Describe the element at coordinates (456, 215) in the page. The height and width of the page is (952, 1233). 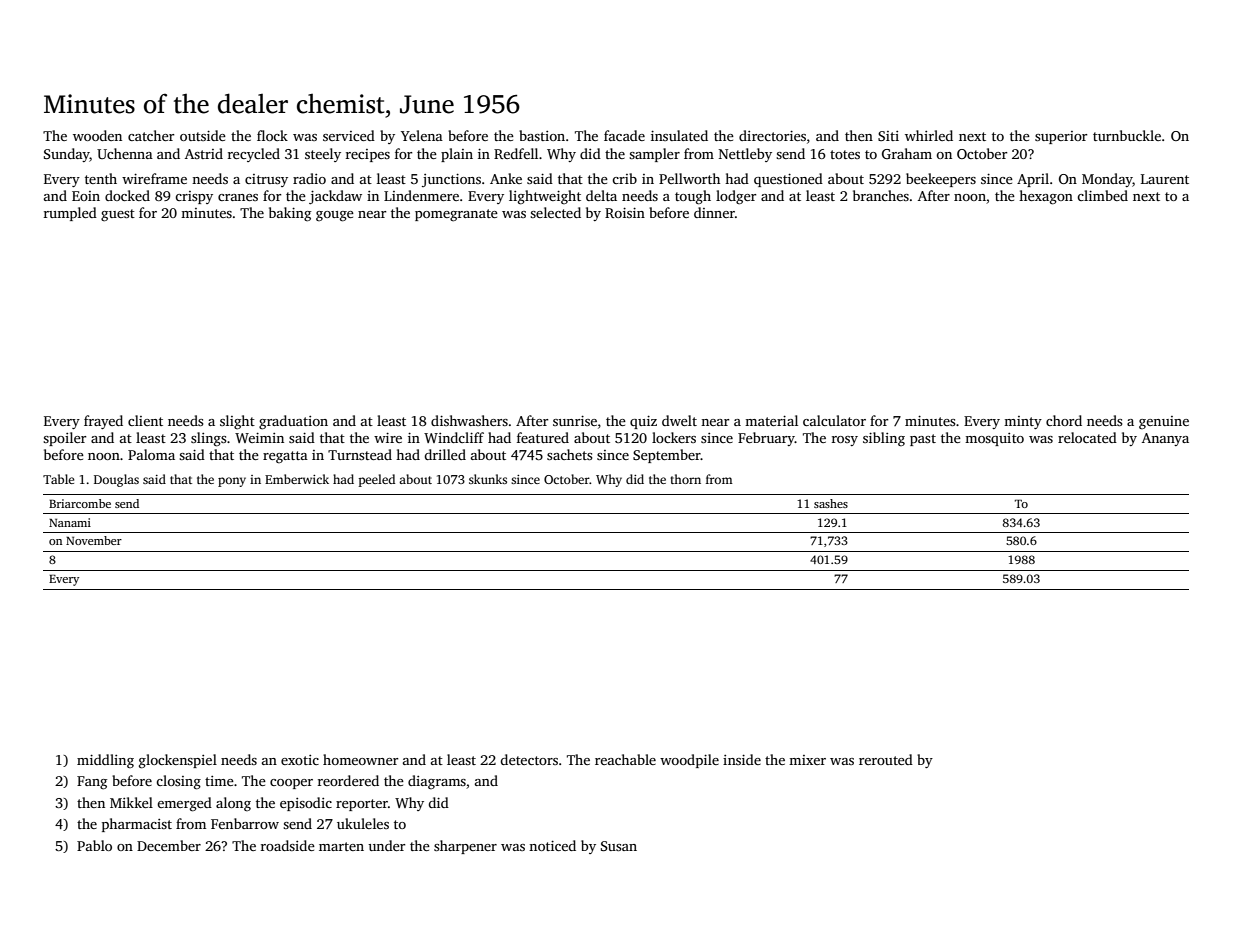
I see `pomegranate` at that location.
